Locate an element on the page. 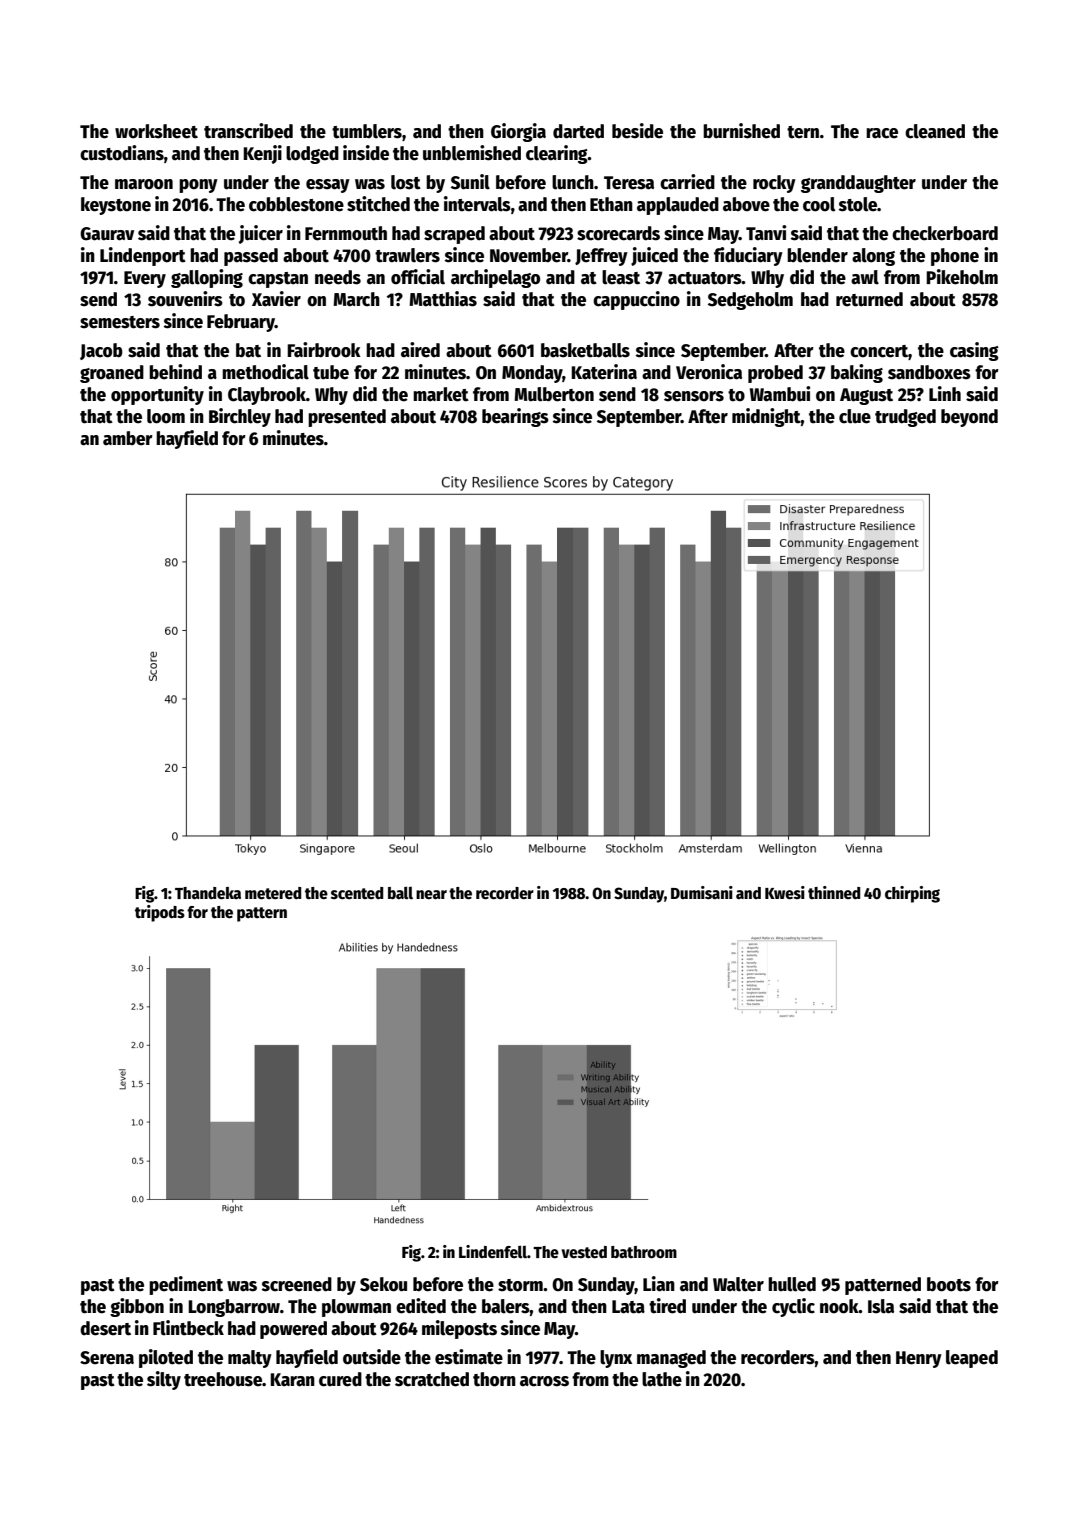 This image has height=1533, width=1079. tumblers is located at coordinates (367, 131).
